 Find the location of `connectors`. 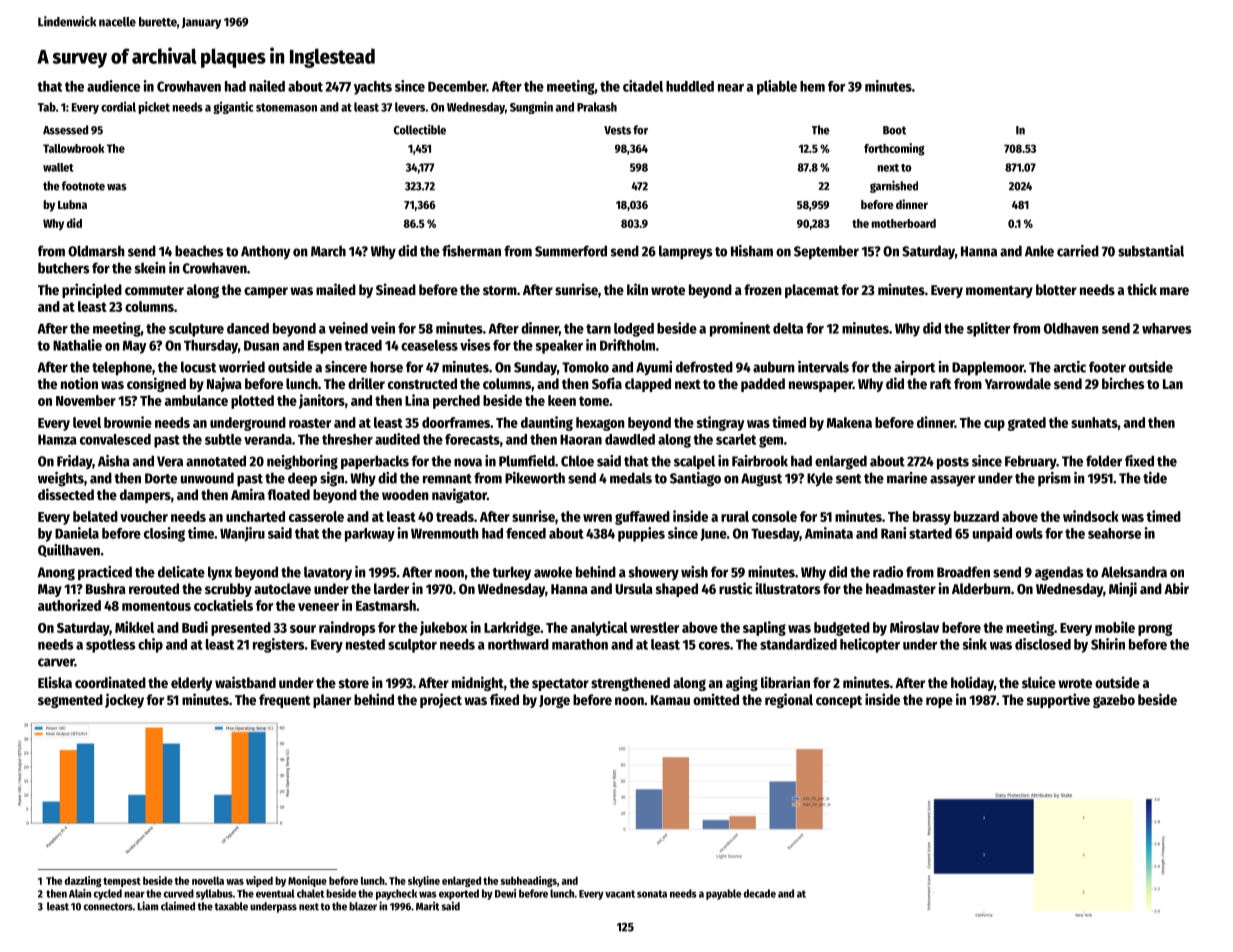

connectors is located at coordinates (108, 907).
